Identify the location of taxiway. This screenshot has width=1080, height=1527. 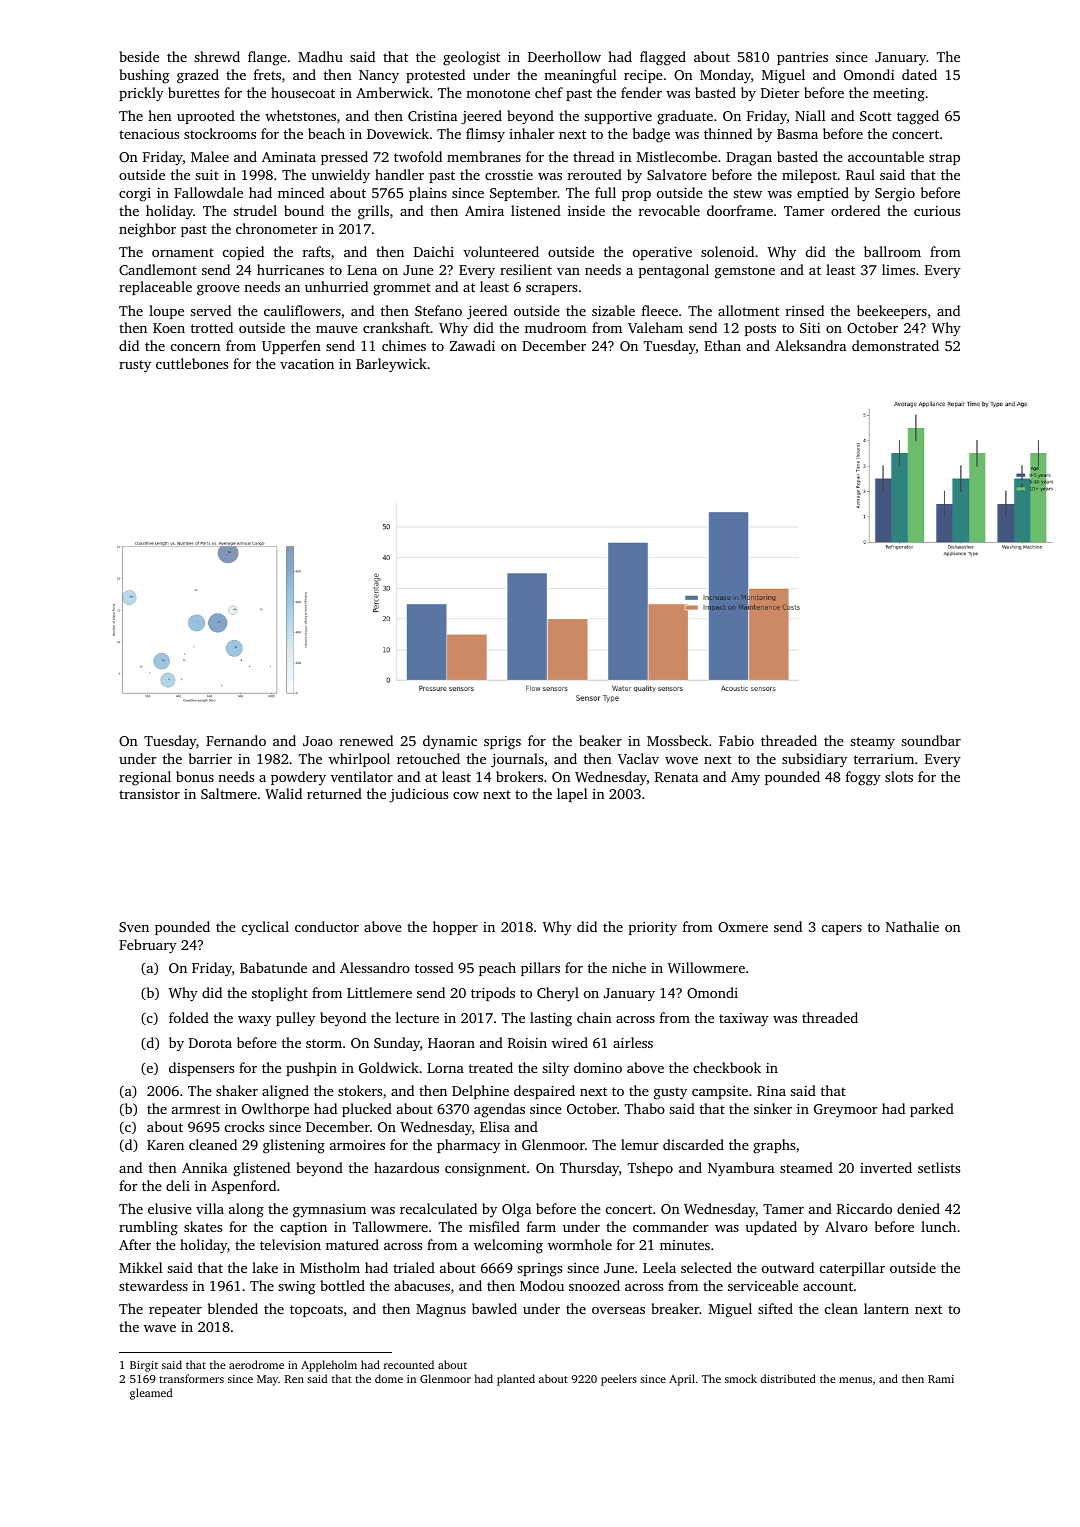
(744, 1020).
